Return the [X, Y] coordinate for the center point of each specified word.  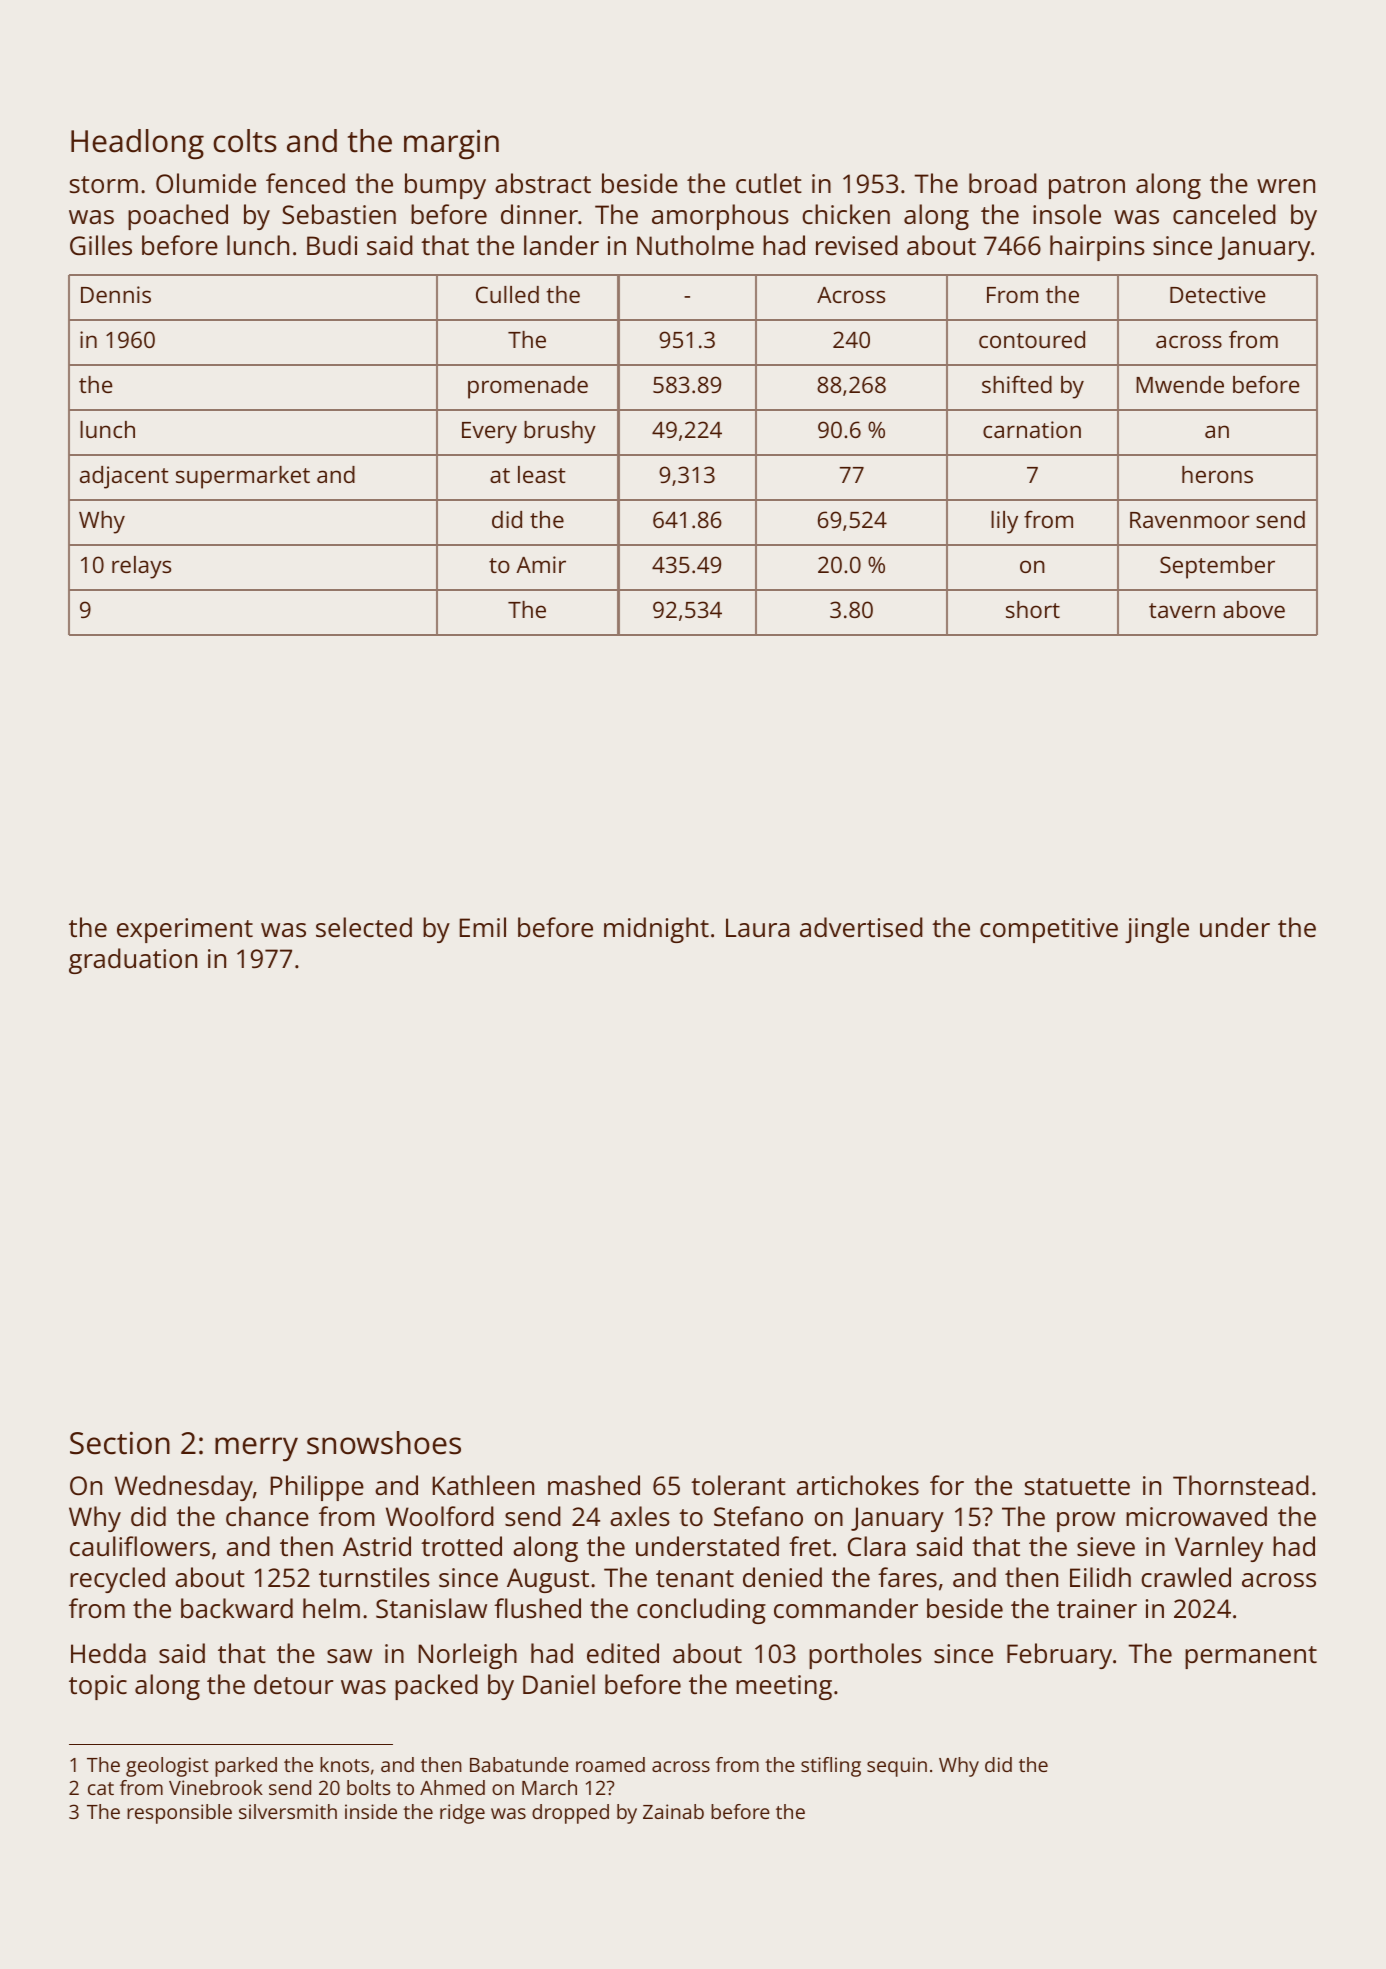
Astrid [377, 1546]
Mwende [1180, 384]
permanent [1251, 1657]
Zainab [673, 1811]
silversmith [288, 1811]
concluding [701, 1611]
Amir [541, 564]
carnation [1032, 429]
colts [245, 141]
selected [364, 927]
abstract [543, 183]
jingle [1157, 930]
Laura [757, 927]
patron [1087, 187]
